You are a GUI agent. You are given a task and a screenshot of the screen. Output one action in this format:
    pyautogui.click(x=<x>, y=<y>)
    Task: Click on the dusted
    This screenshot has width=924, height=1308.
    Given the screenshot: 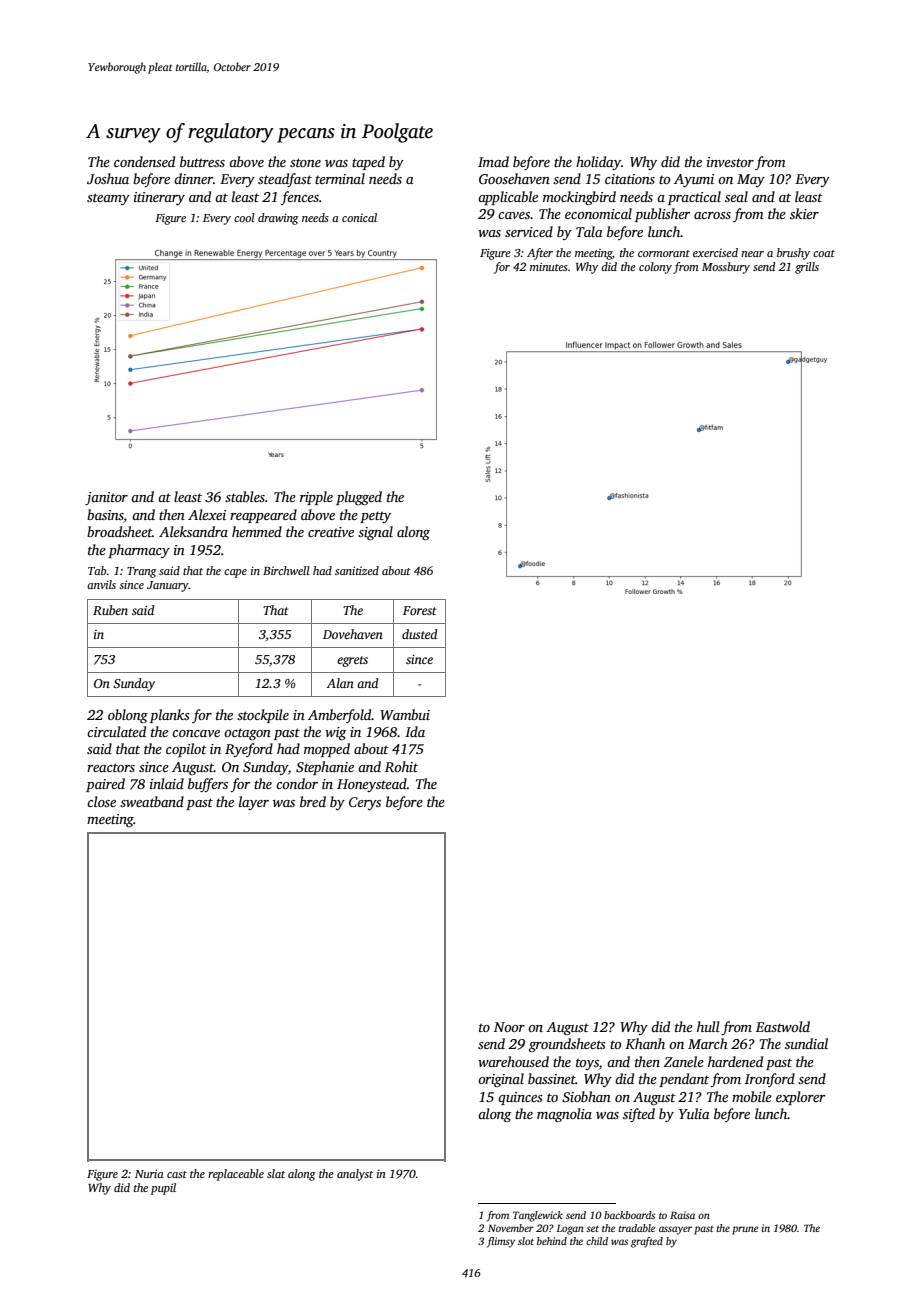 What is the action you would take?
    pyautogui.click(x=420, y=634)
